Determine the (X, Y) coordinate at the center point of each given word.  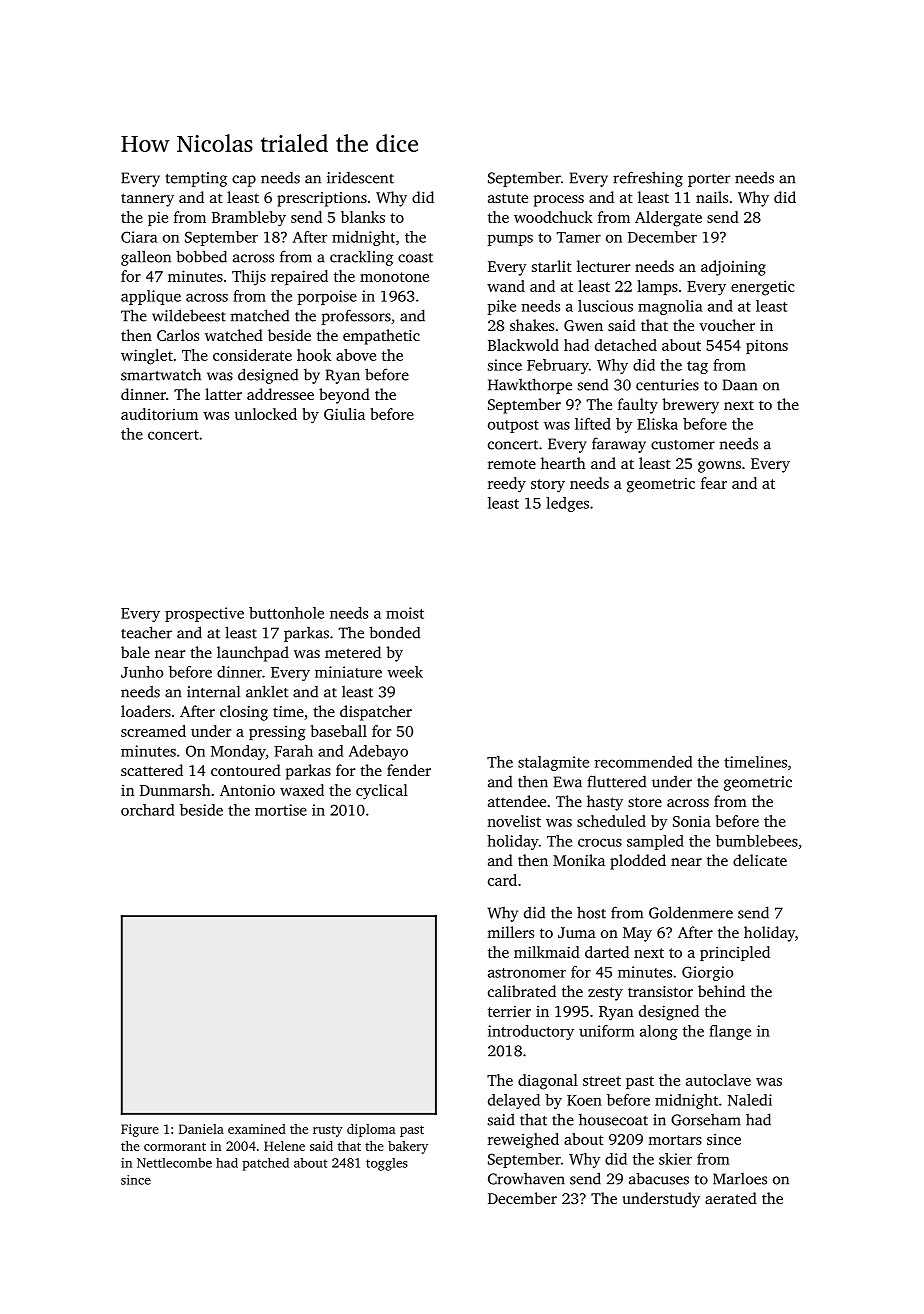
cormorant (175, 1146)
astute (508, 198)
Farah (293, 751)
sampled (655, 842)
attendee (517, 801)
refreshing (648, 179)
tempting (196, 179)
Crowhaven (526, 1179)
